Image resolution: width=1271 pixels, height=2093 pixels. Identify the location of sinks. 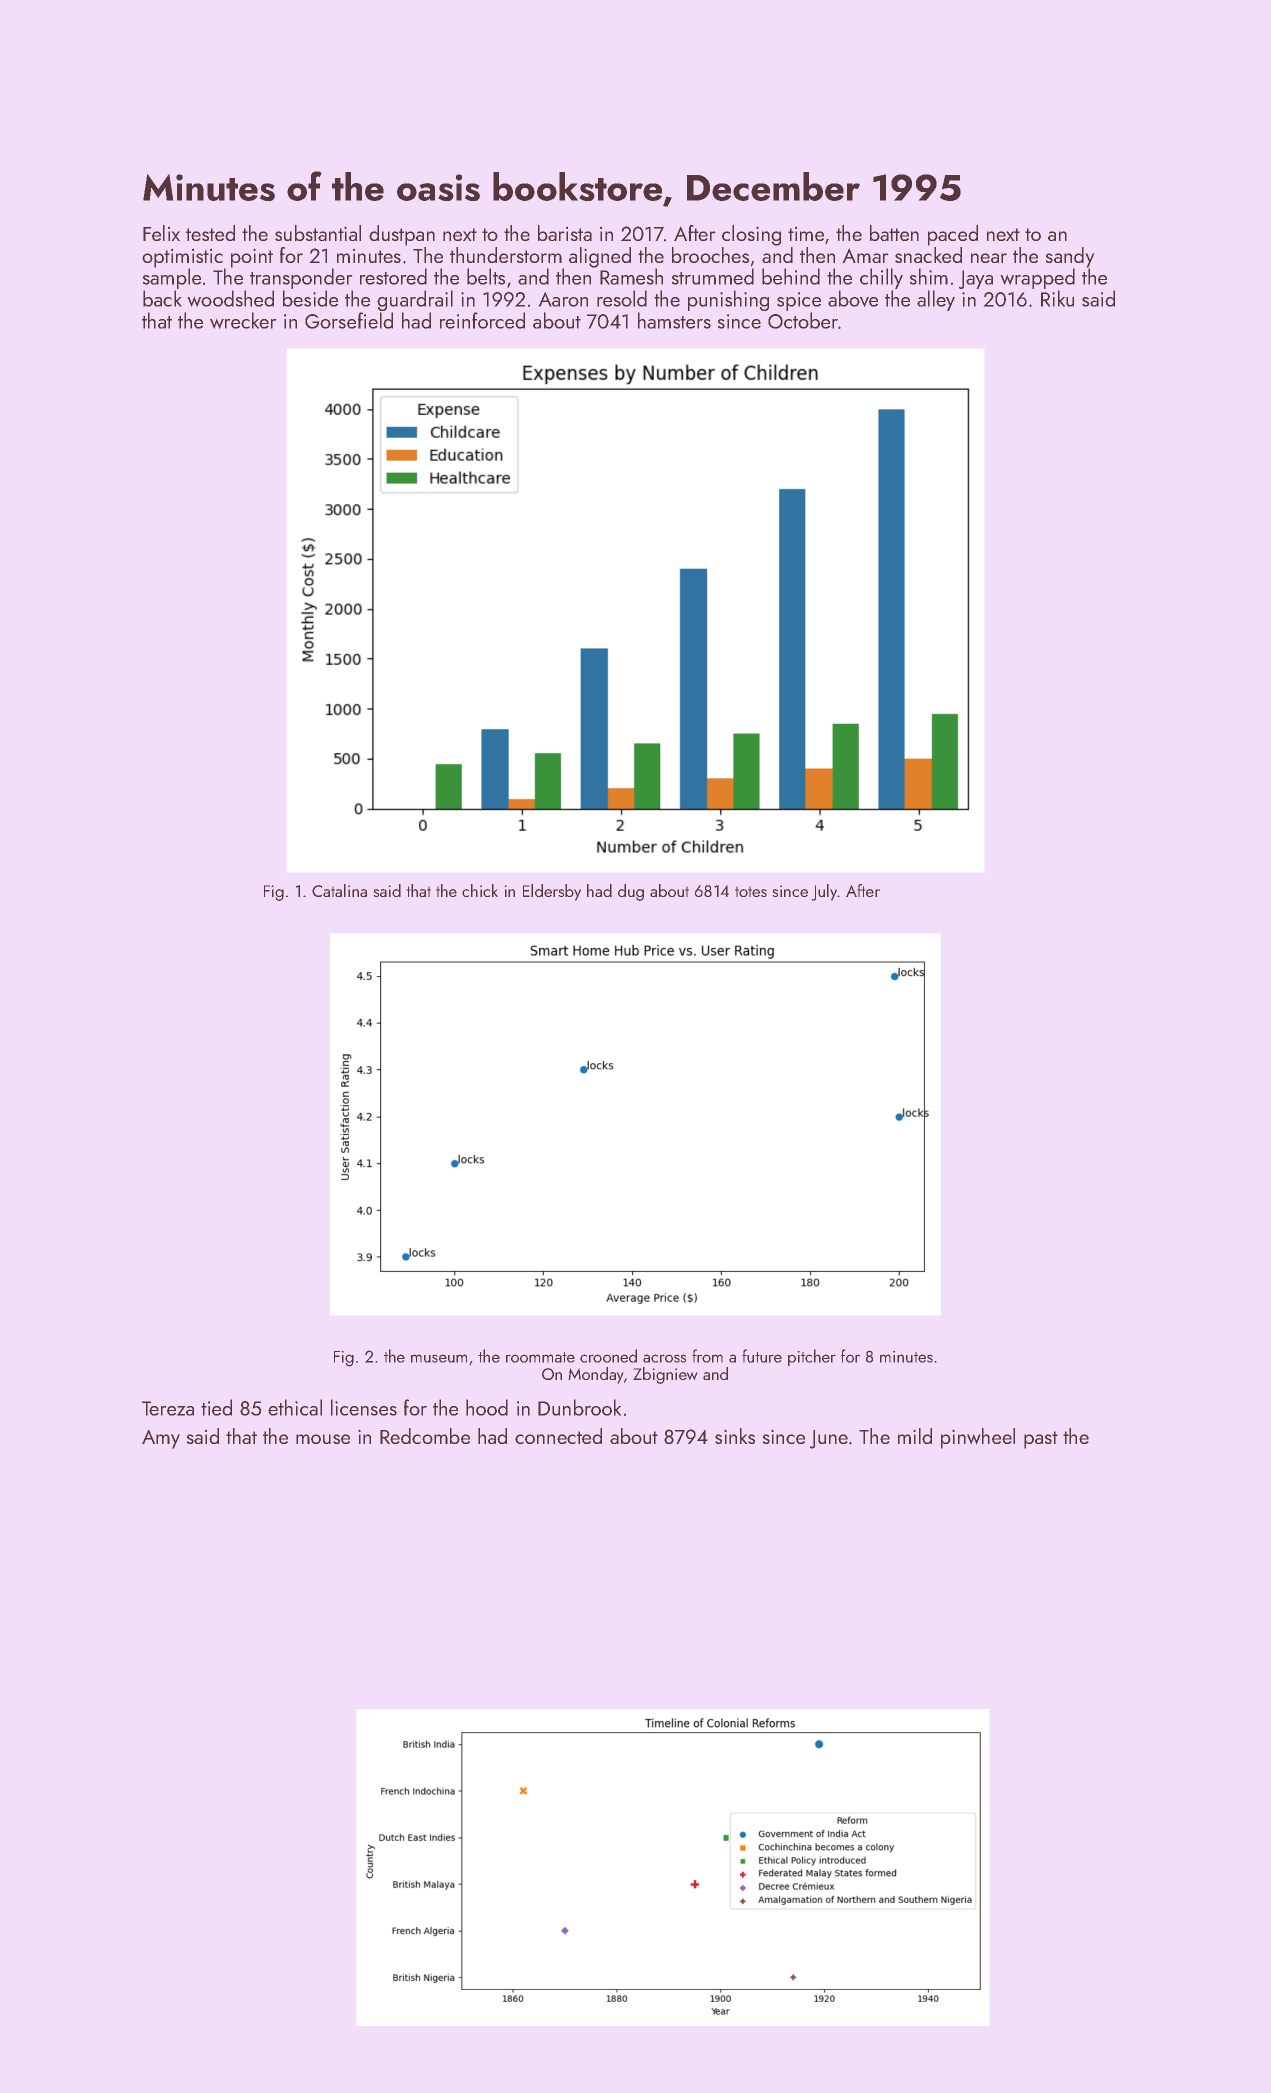
(735, 1436).
